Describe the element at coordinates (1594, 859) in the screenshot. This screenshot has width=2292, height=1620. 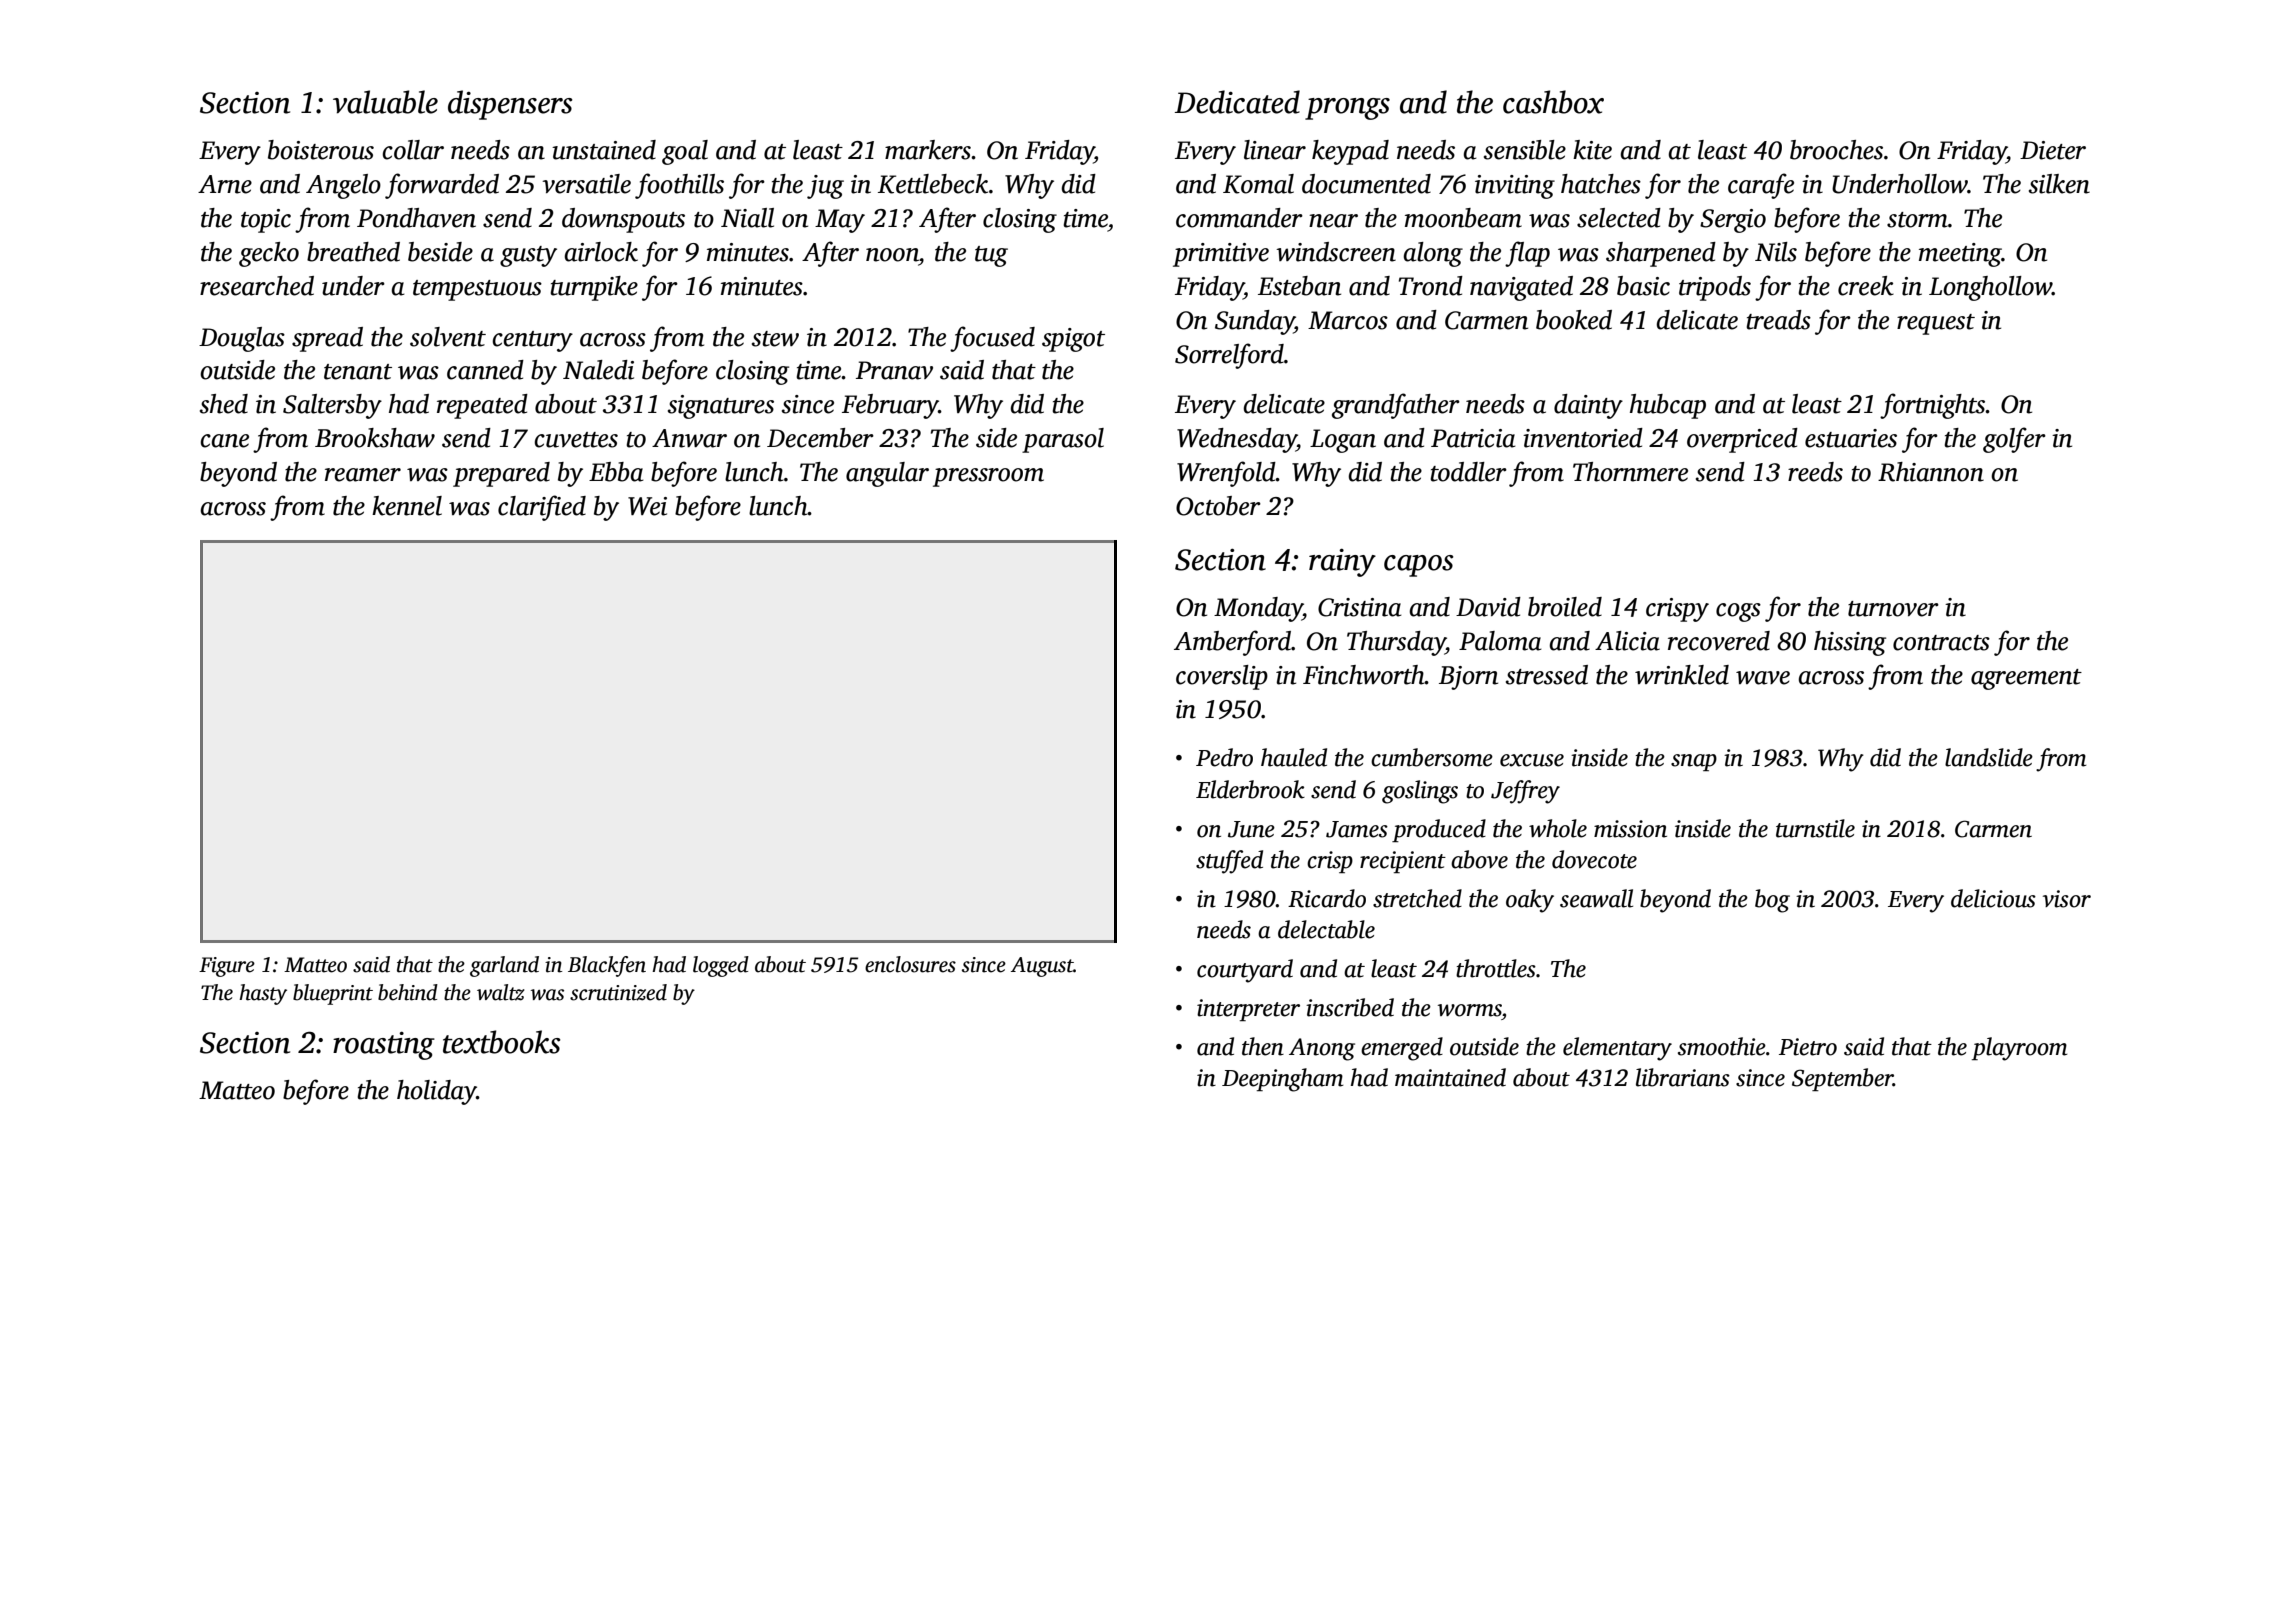
I see `dovecote` at that location.
